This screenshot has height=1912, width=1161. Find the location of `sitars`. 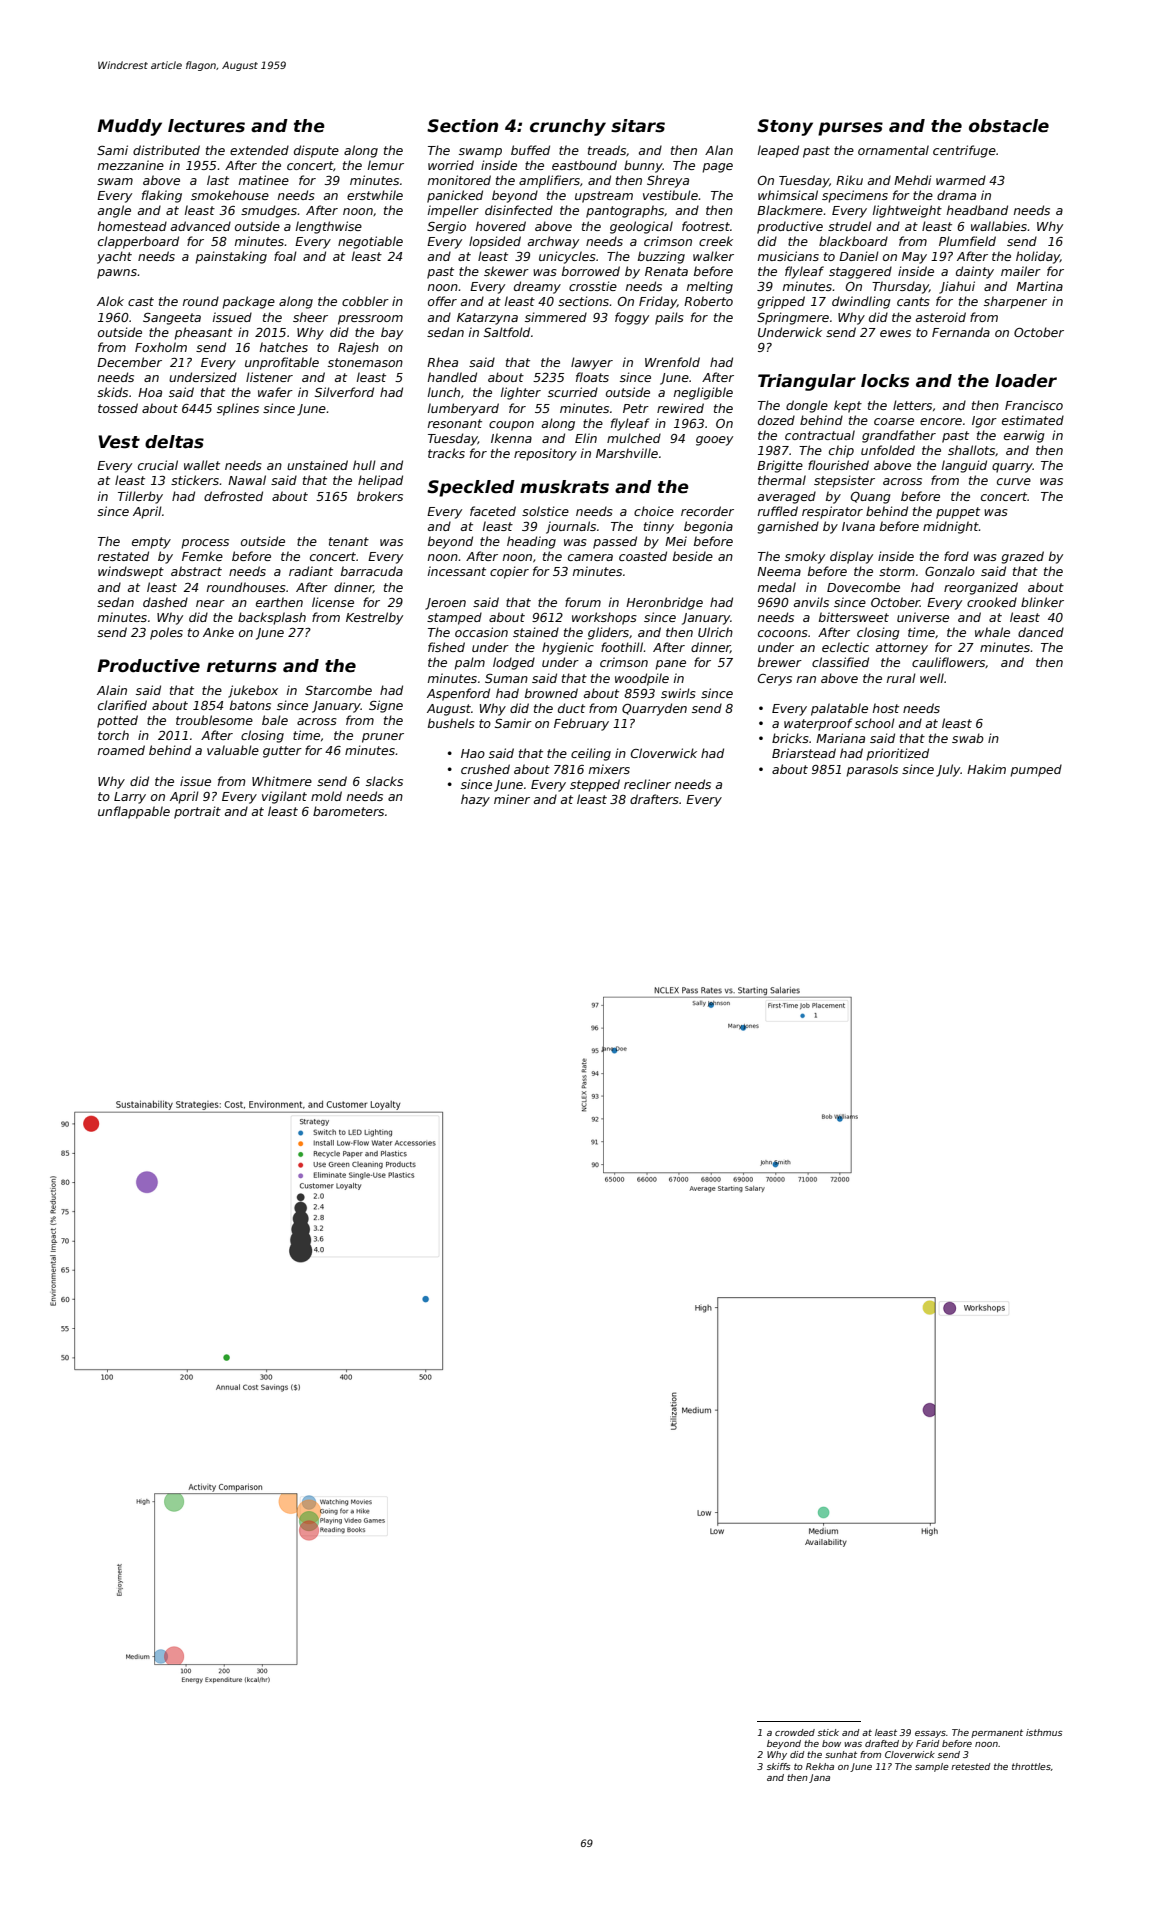

sitars is located at coordinates (638, 126).
